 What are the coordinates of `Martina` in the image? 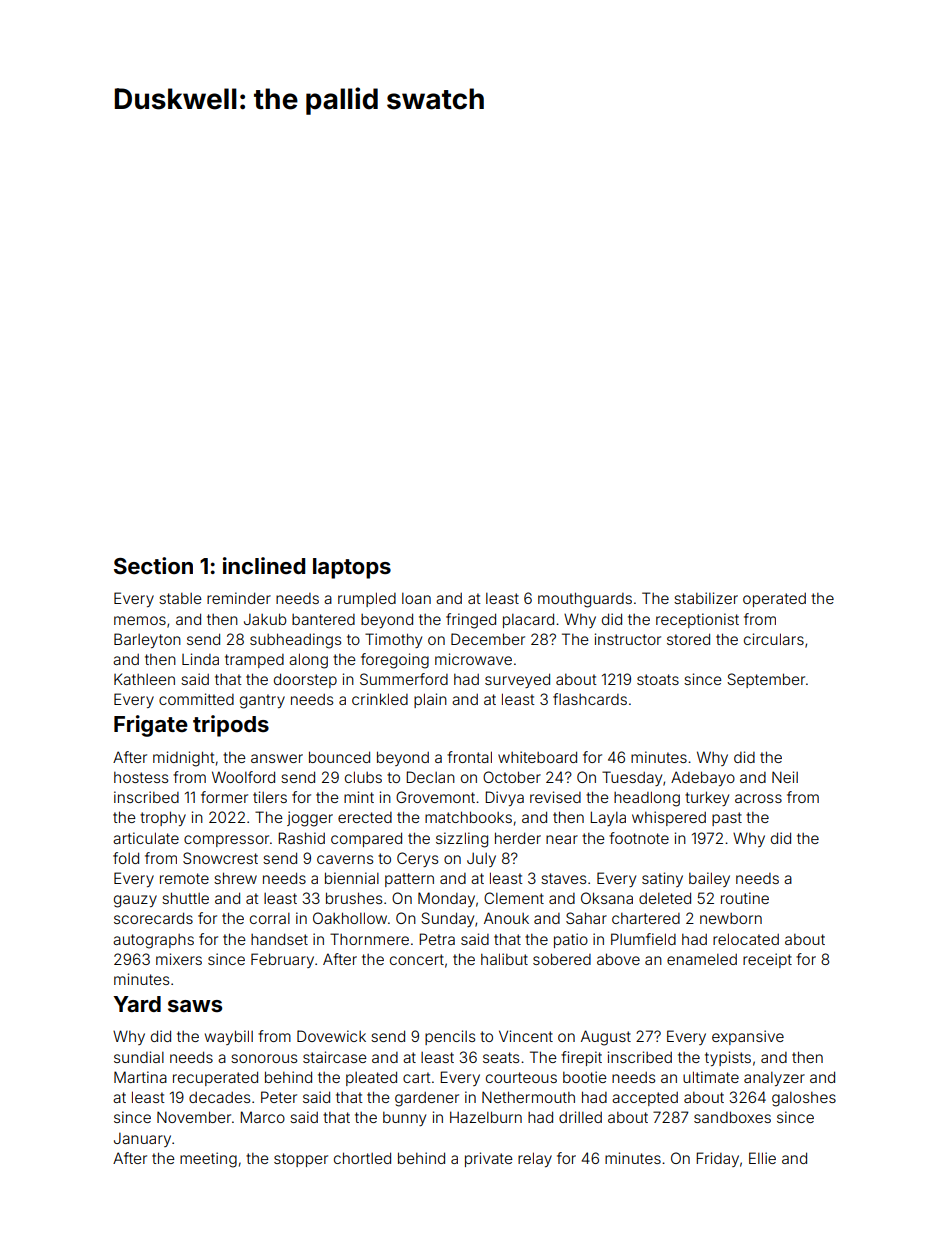 It's located at (140, 1077).
